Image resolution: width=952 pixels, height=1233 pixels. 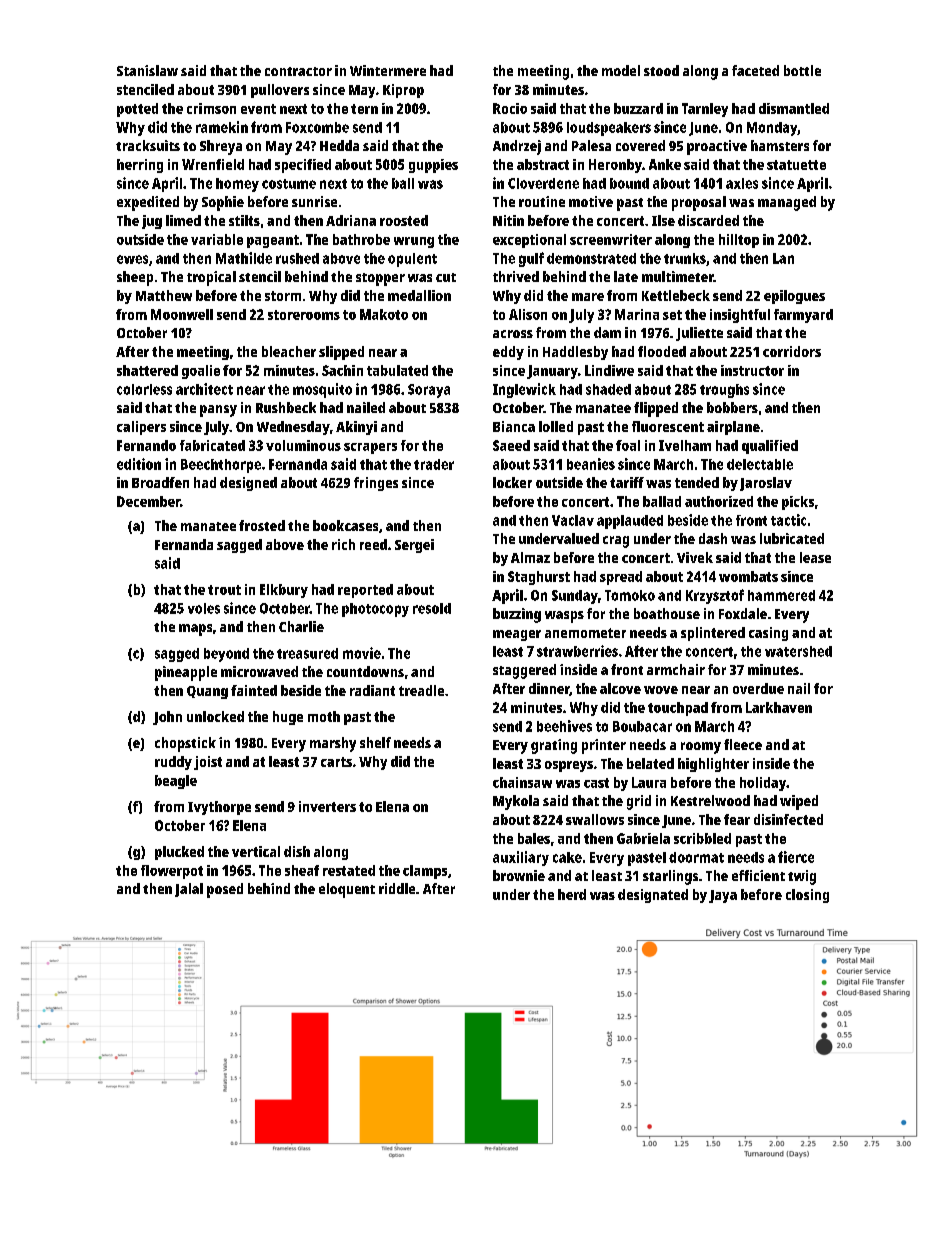 What do you see at coordinates (425, 872) in the screenshot?
I see `clamps` at bounding box center [425, 872].
